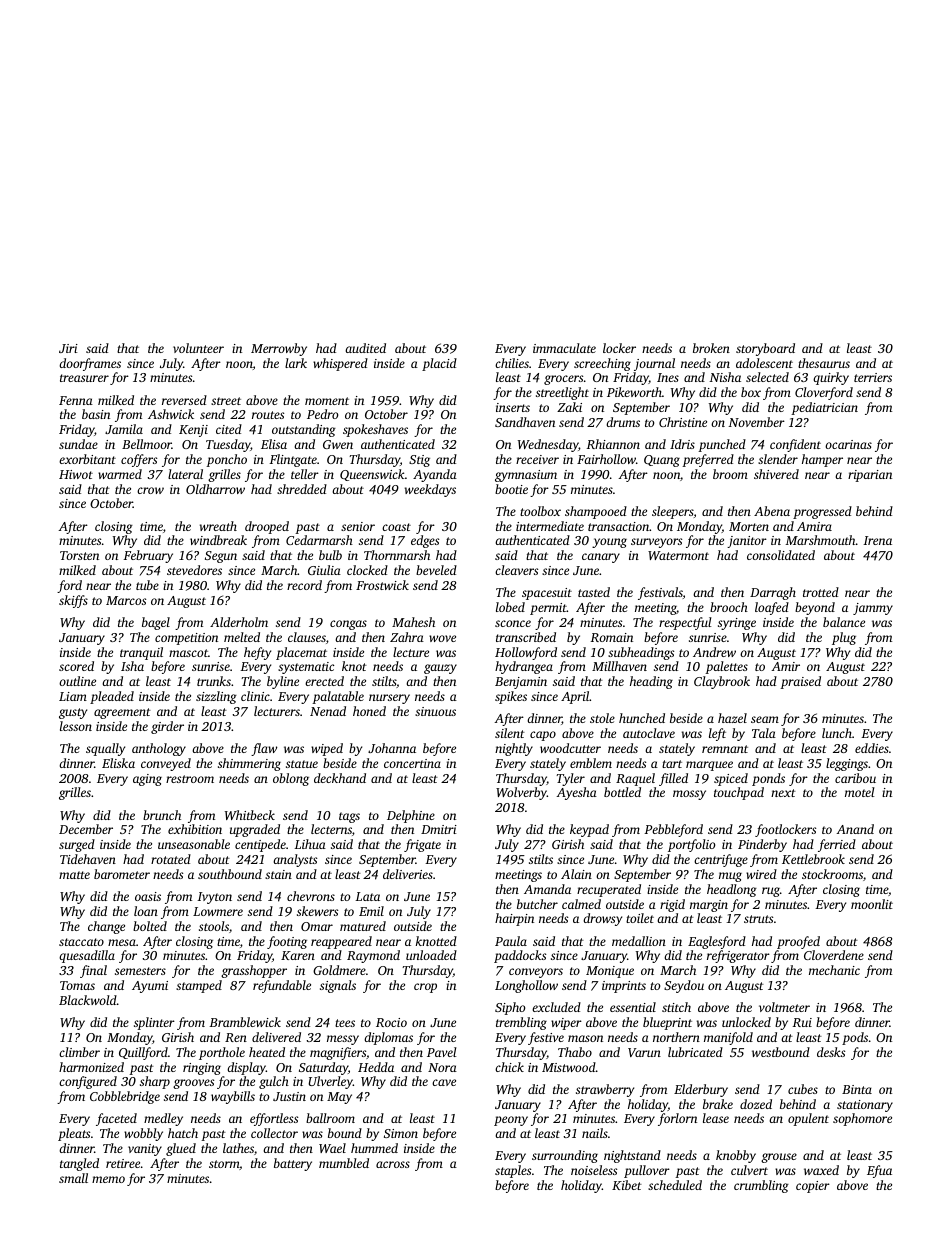 The image size is (952, 1233). Describe the element at coordinates (512, 363) in the screenshot. I see `chilies` at that location.
